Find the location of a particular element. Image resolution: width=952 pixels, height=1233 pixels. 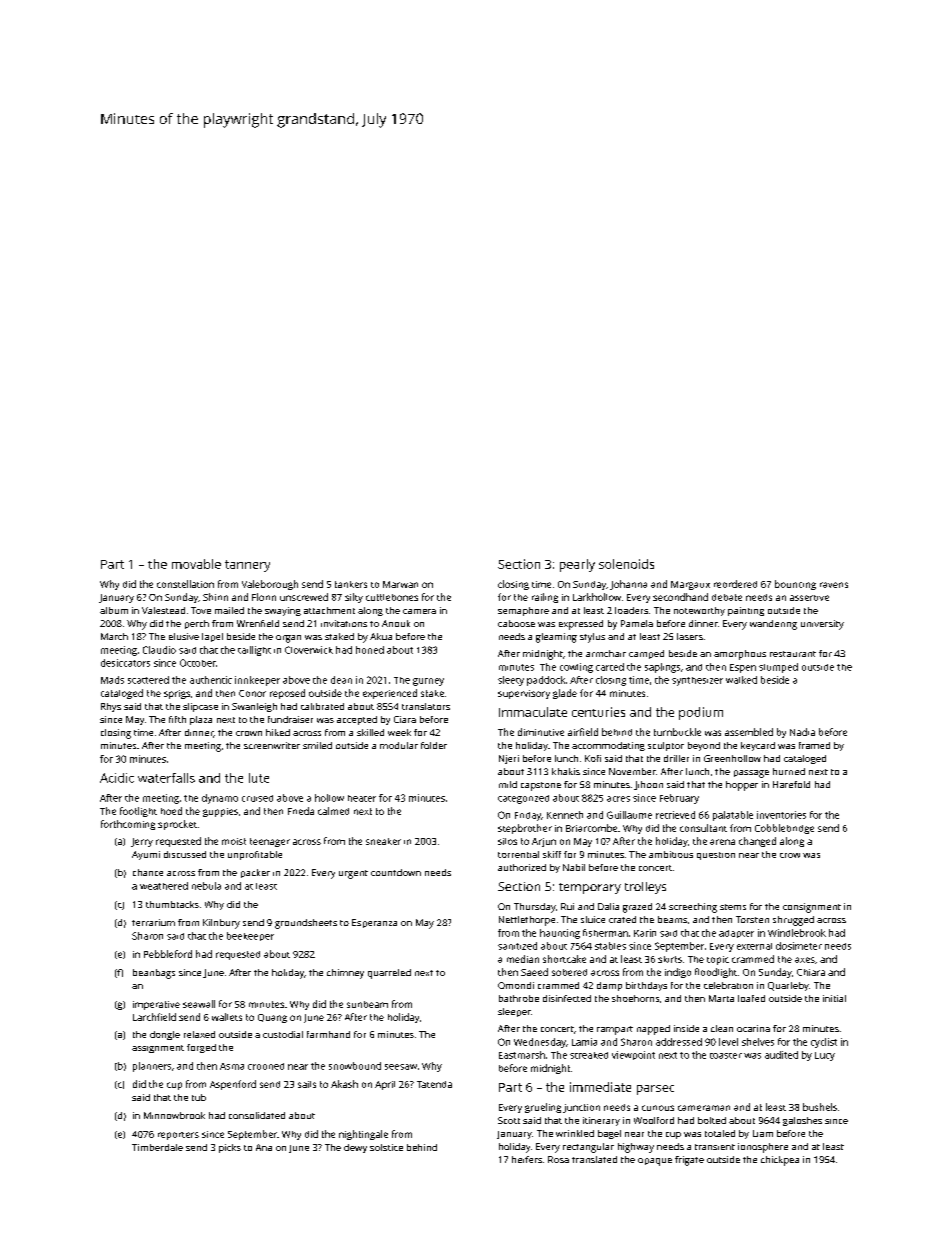

ravens is located at coordinates (834, 585).
